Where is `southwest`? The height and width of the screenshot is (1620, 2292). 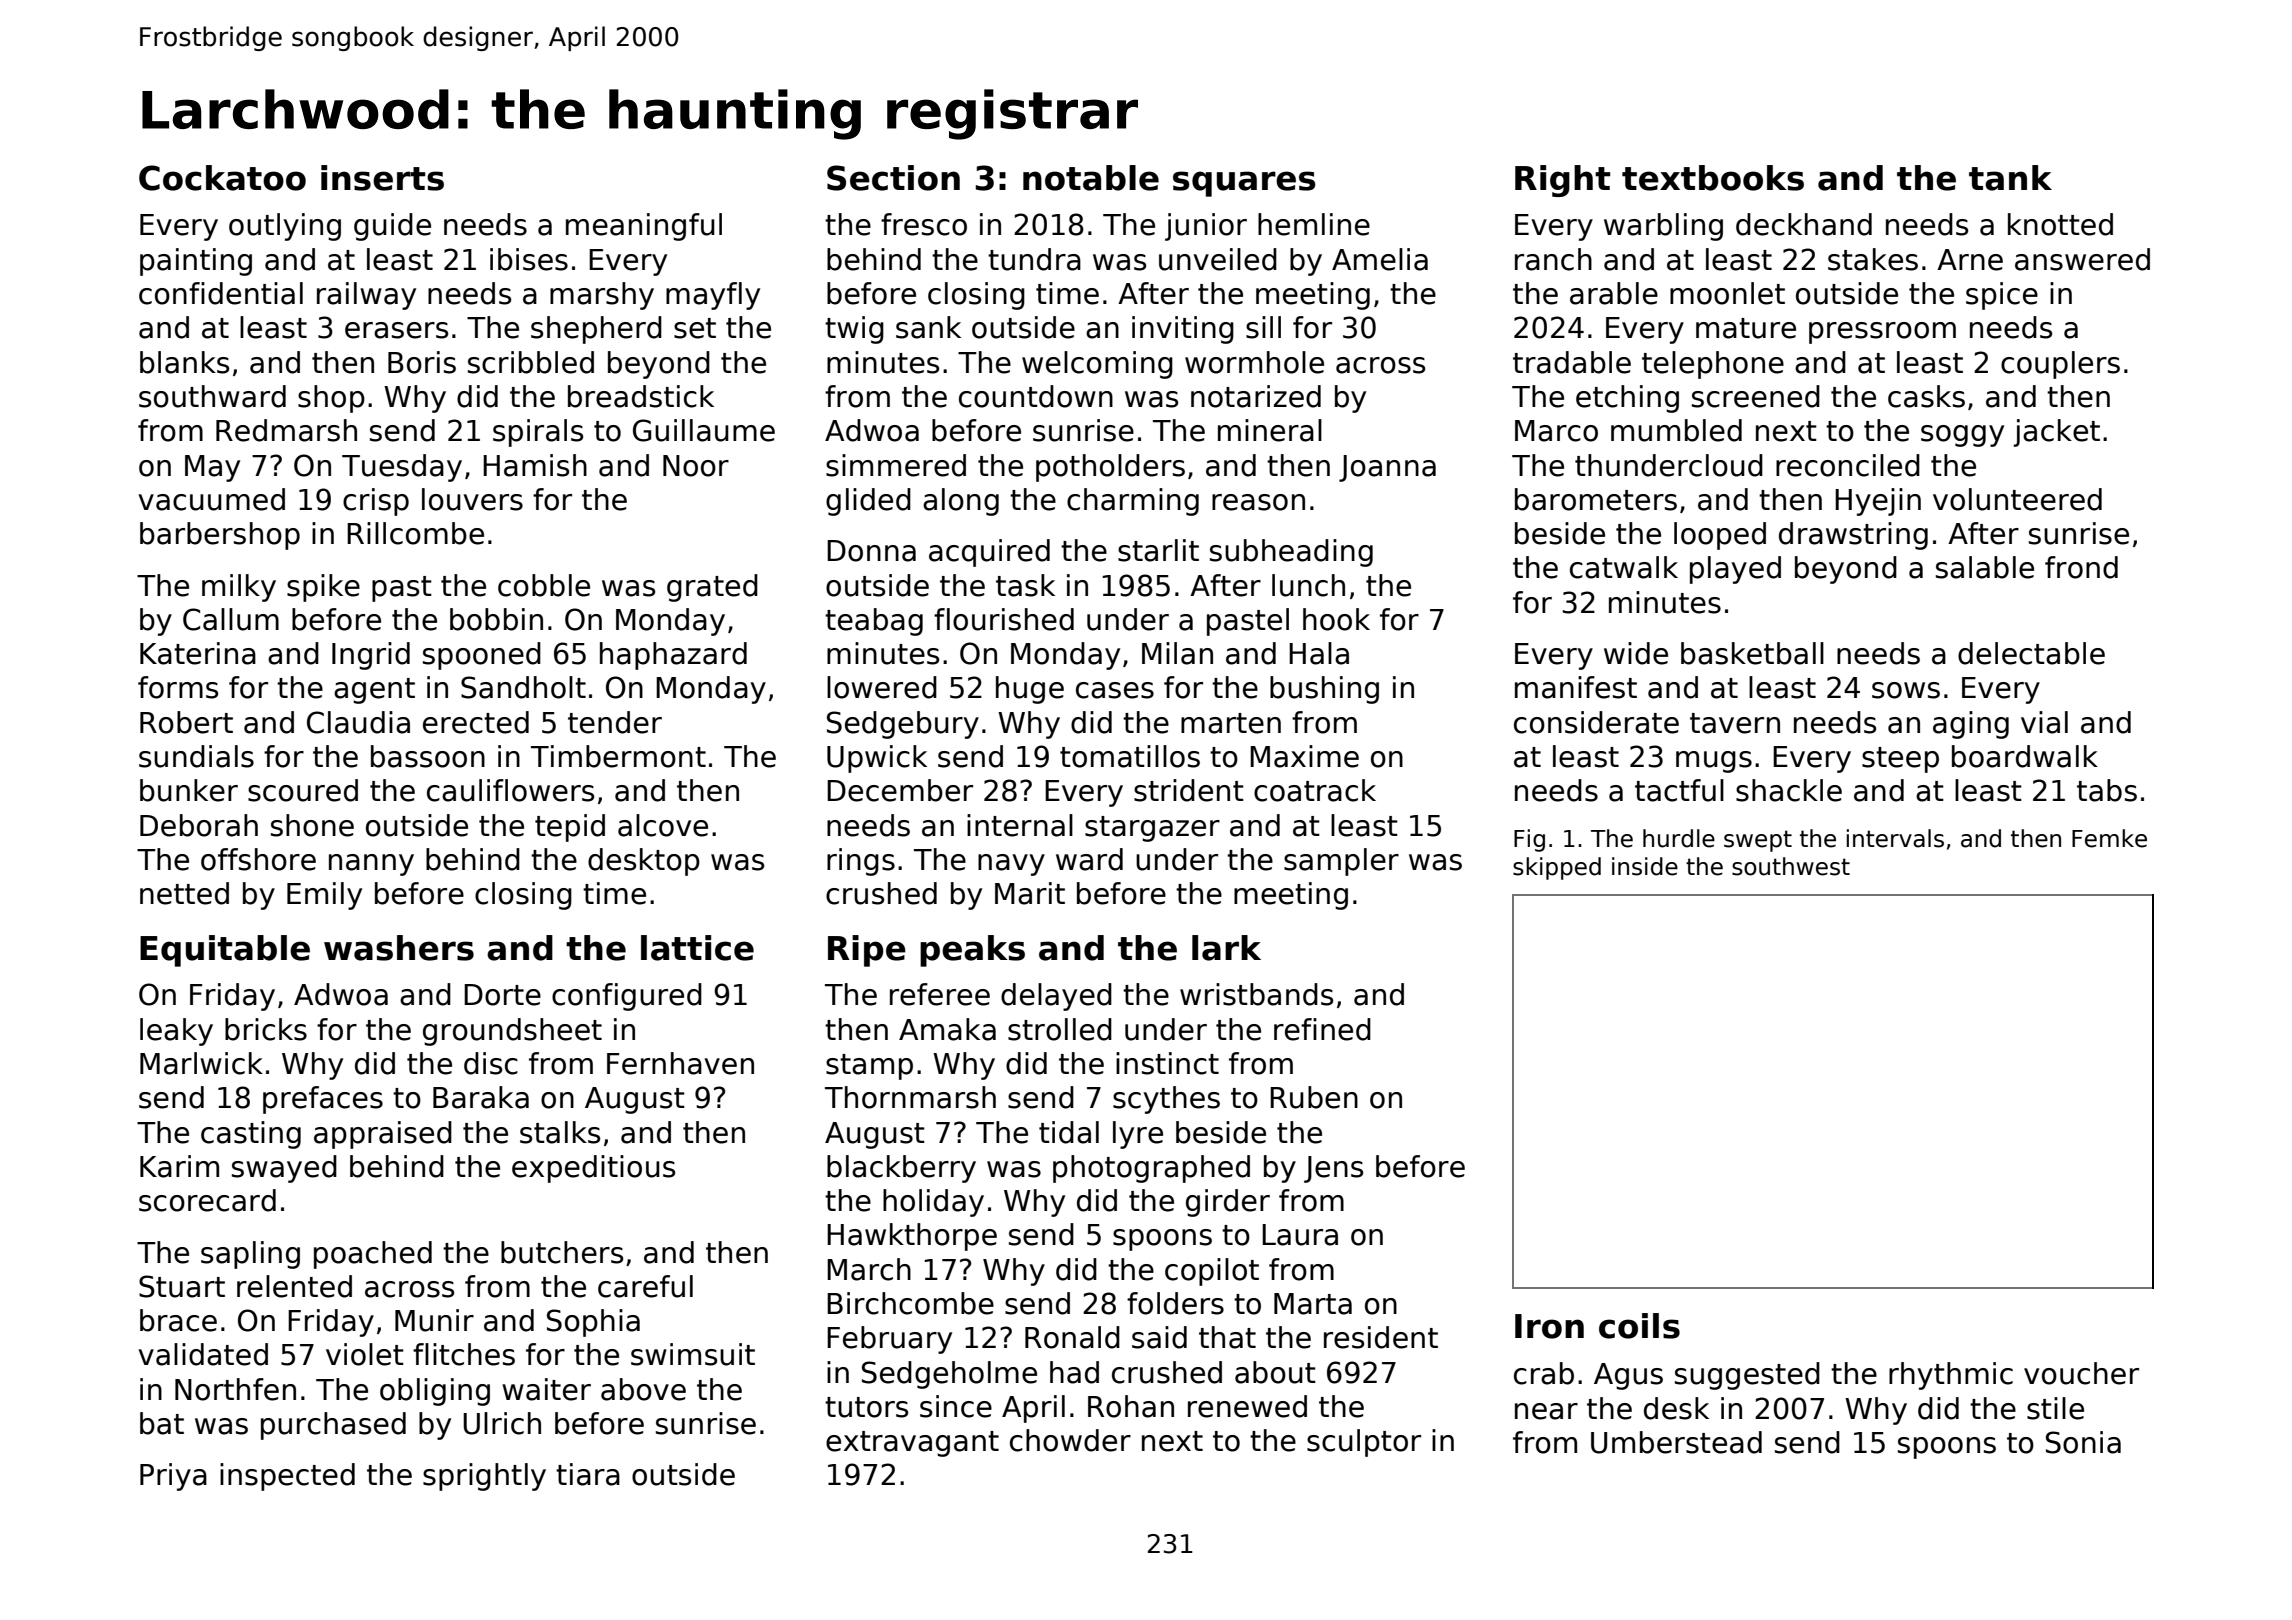
southwest is located at coordinates (1791, 866).
